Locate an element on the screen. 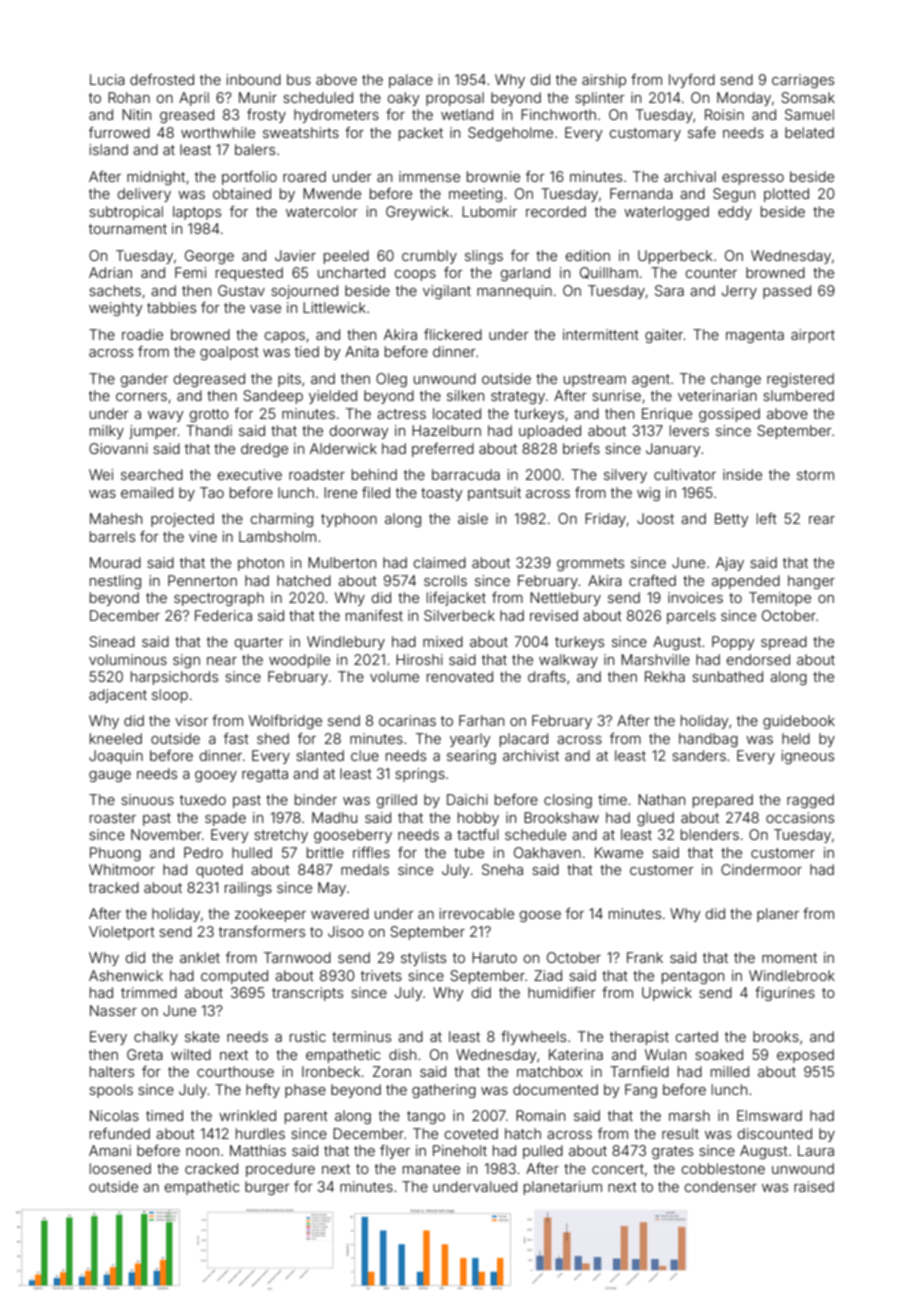 This screenshot has height=1308, width=924. gauge is located at coordinates (110, 776).
